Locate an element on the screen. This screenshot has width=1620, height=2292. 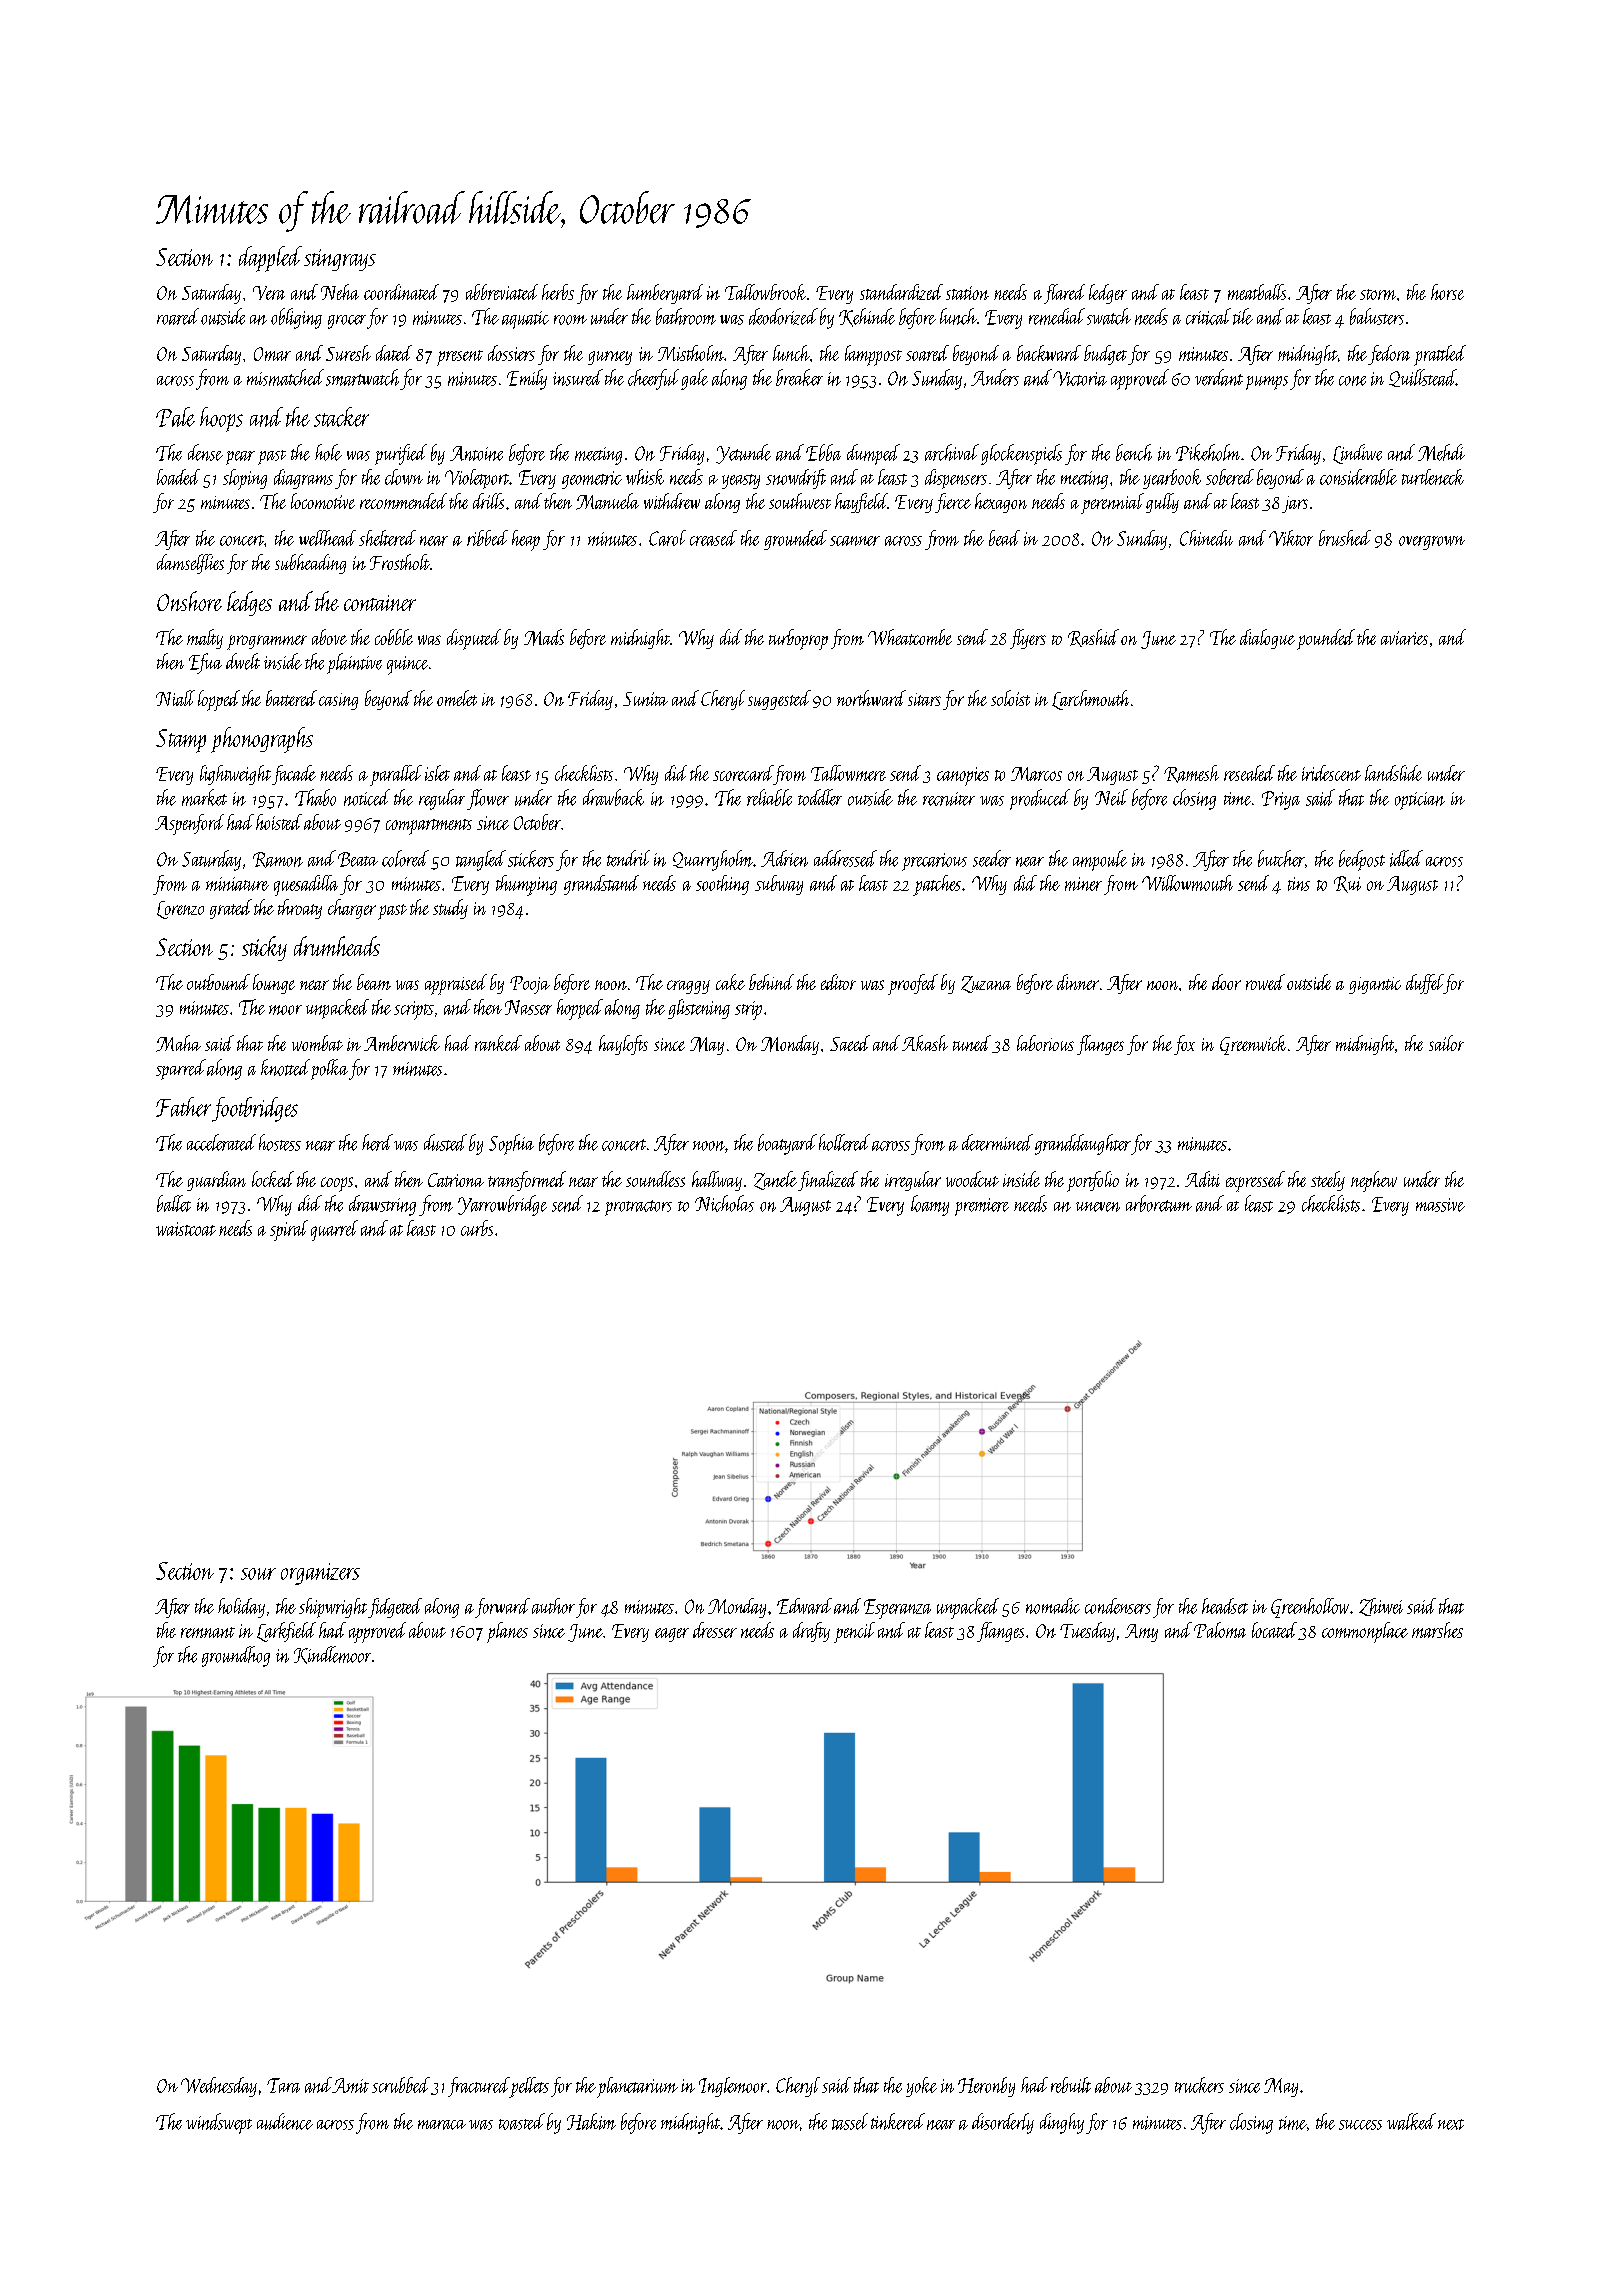
storm is located at coordinates (1378, 294).
